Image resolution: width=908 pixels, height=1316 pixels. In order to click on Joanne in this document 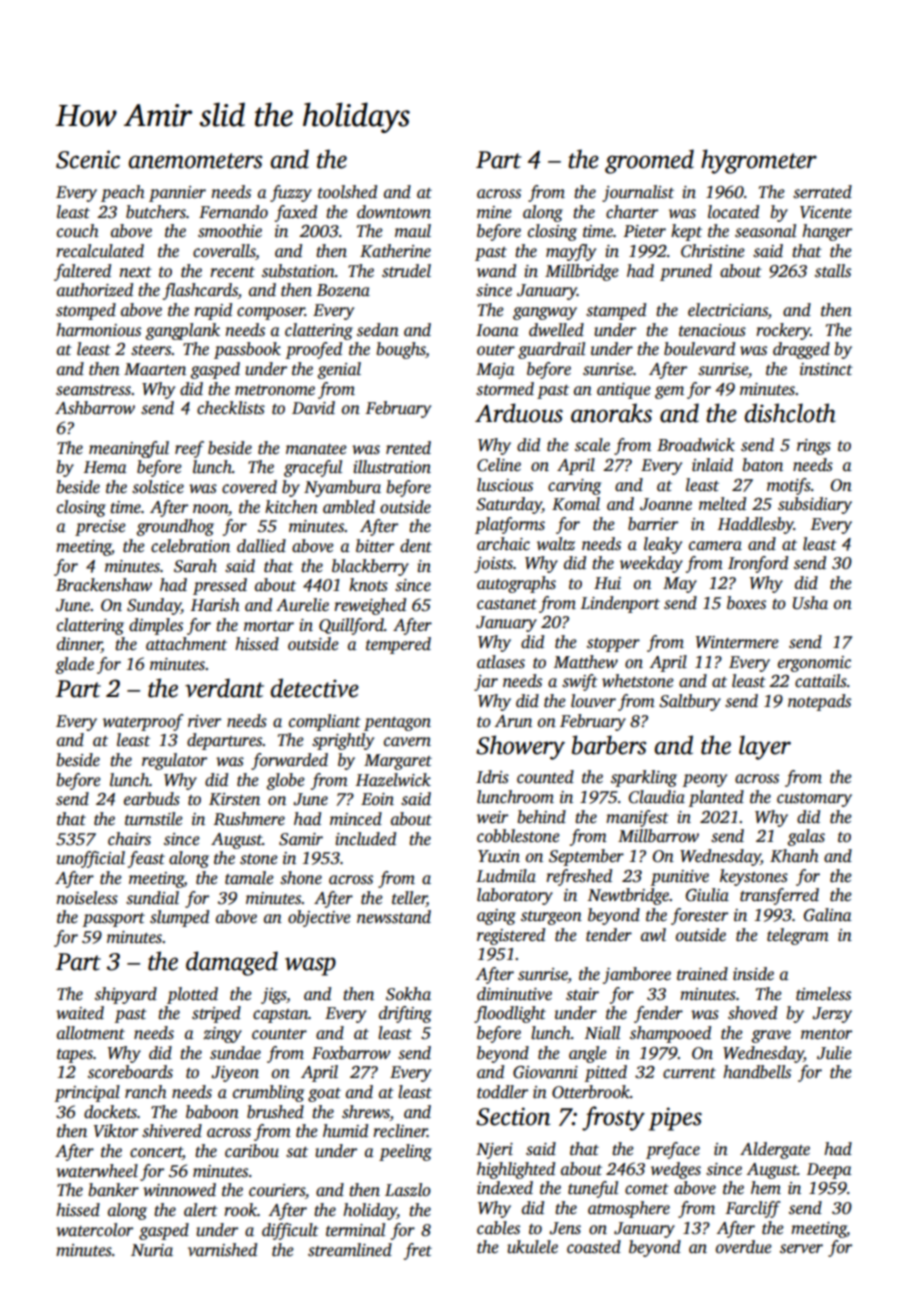, I will do `click(666, 504)`.
